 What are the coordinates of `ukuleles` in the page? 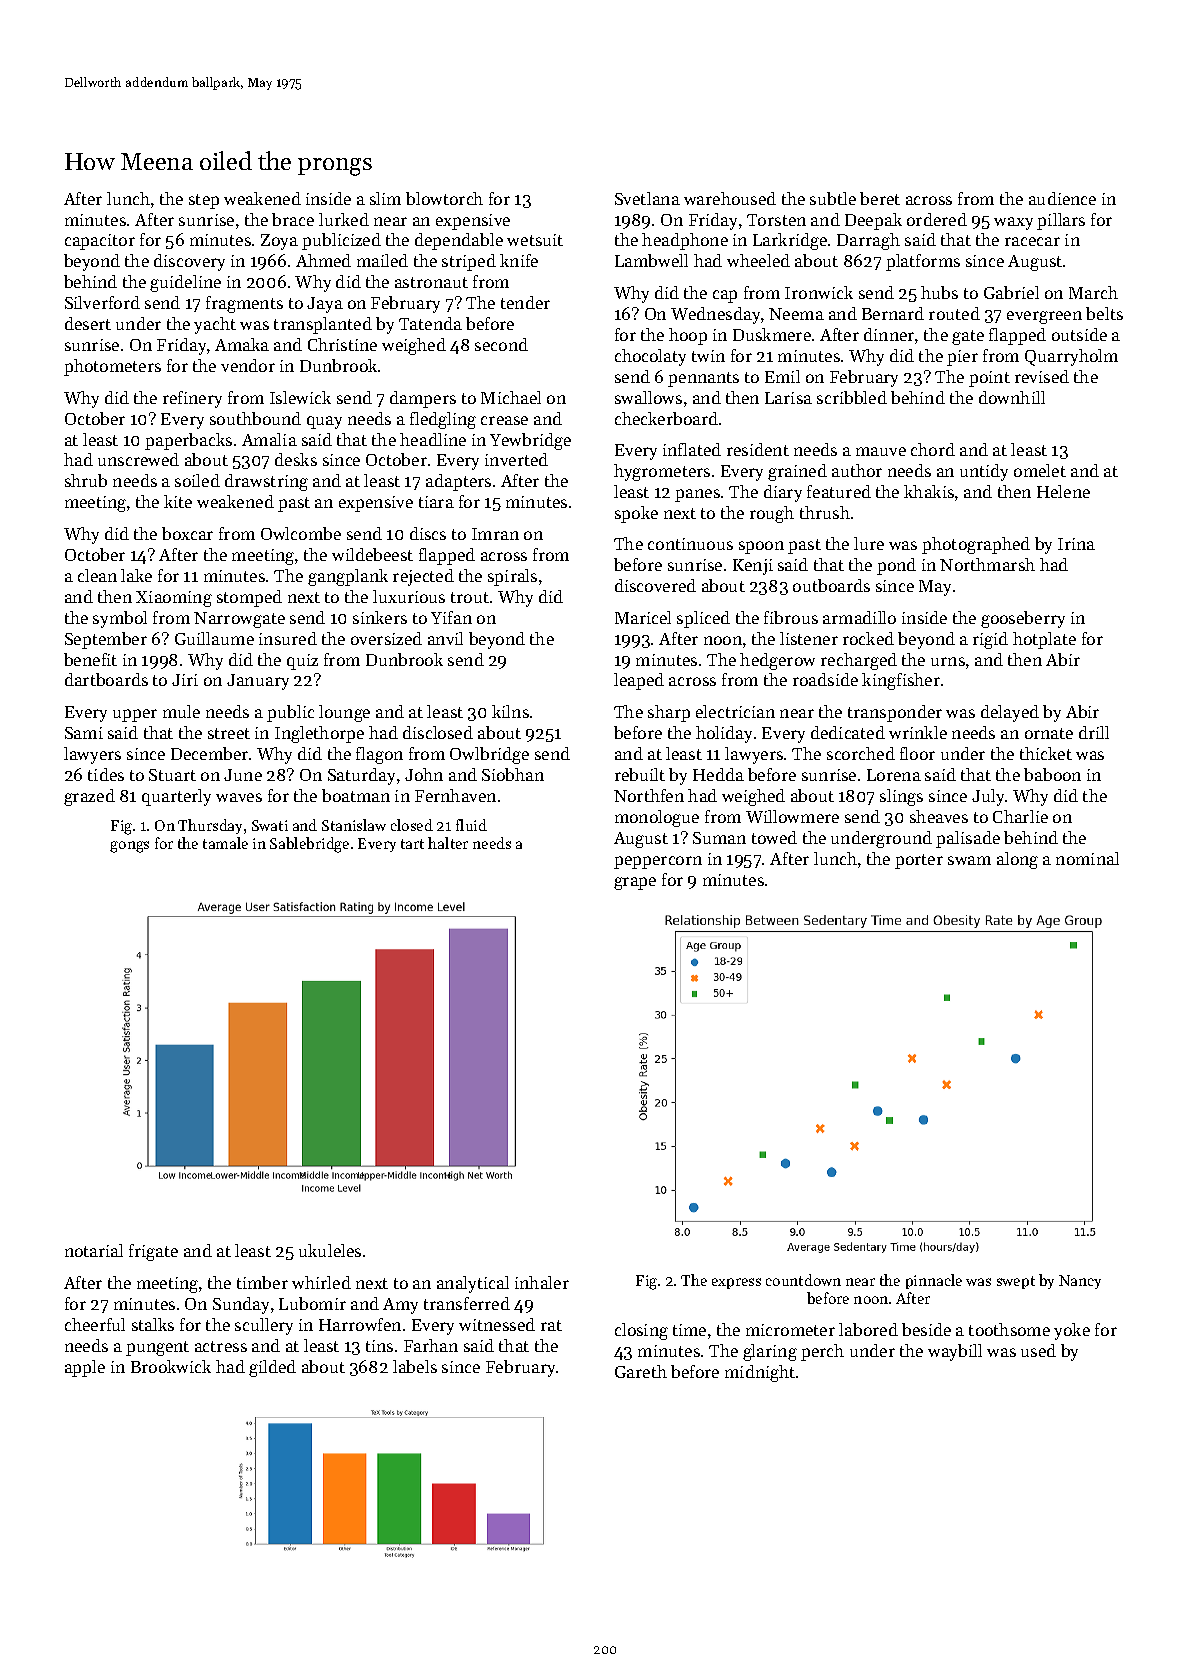 It's located at (330, 1250).
